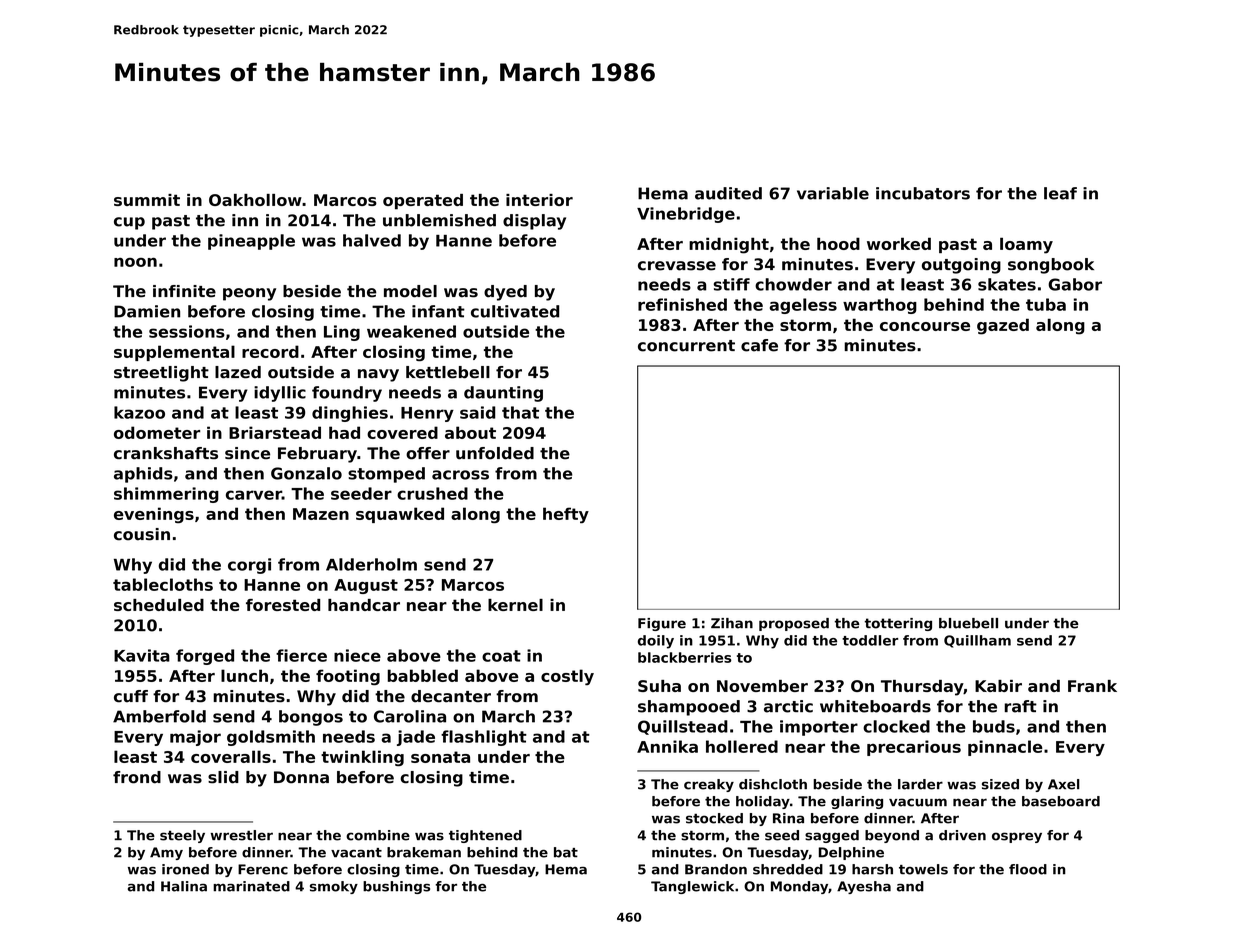 This screenshot has height=952, width=1233. I want to click on corgi, so click(249, 566).
